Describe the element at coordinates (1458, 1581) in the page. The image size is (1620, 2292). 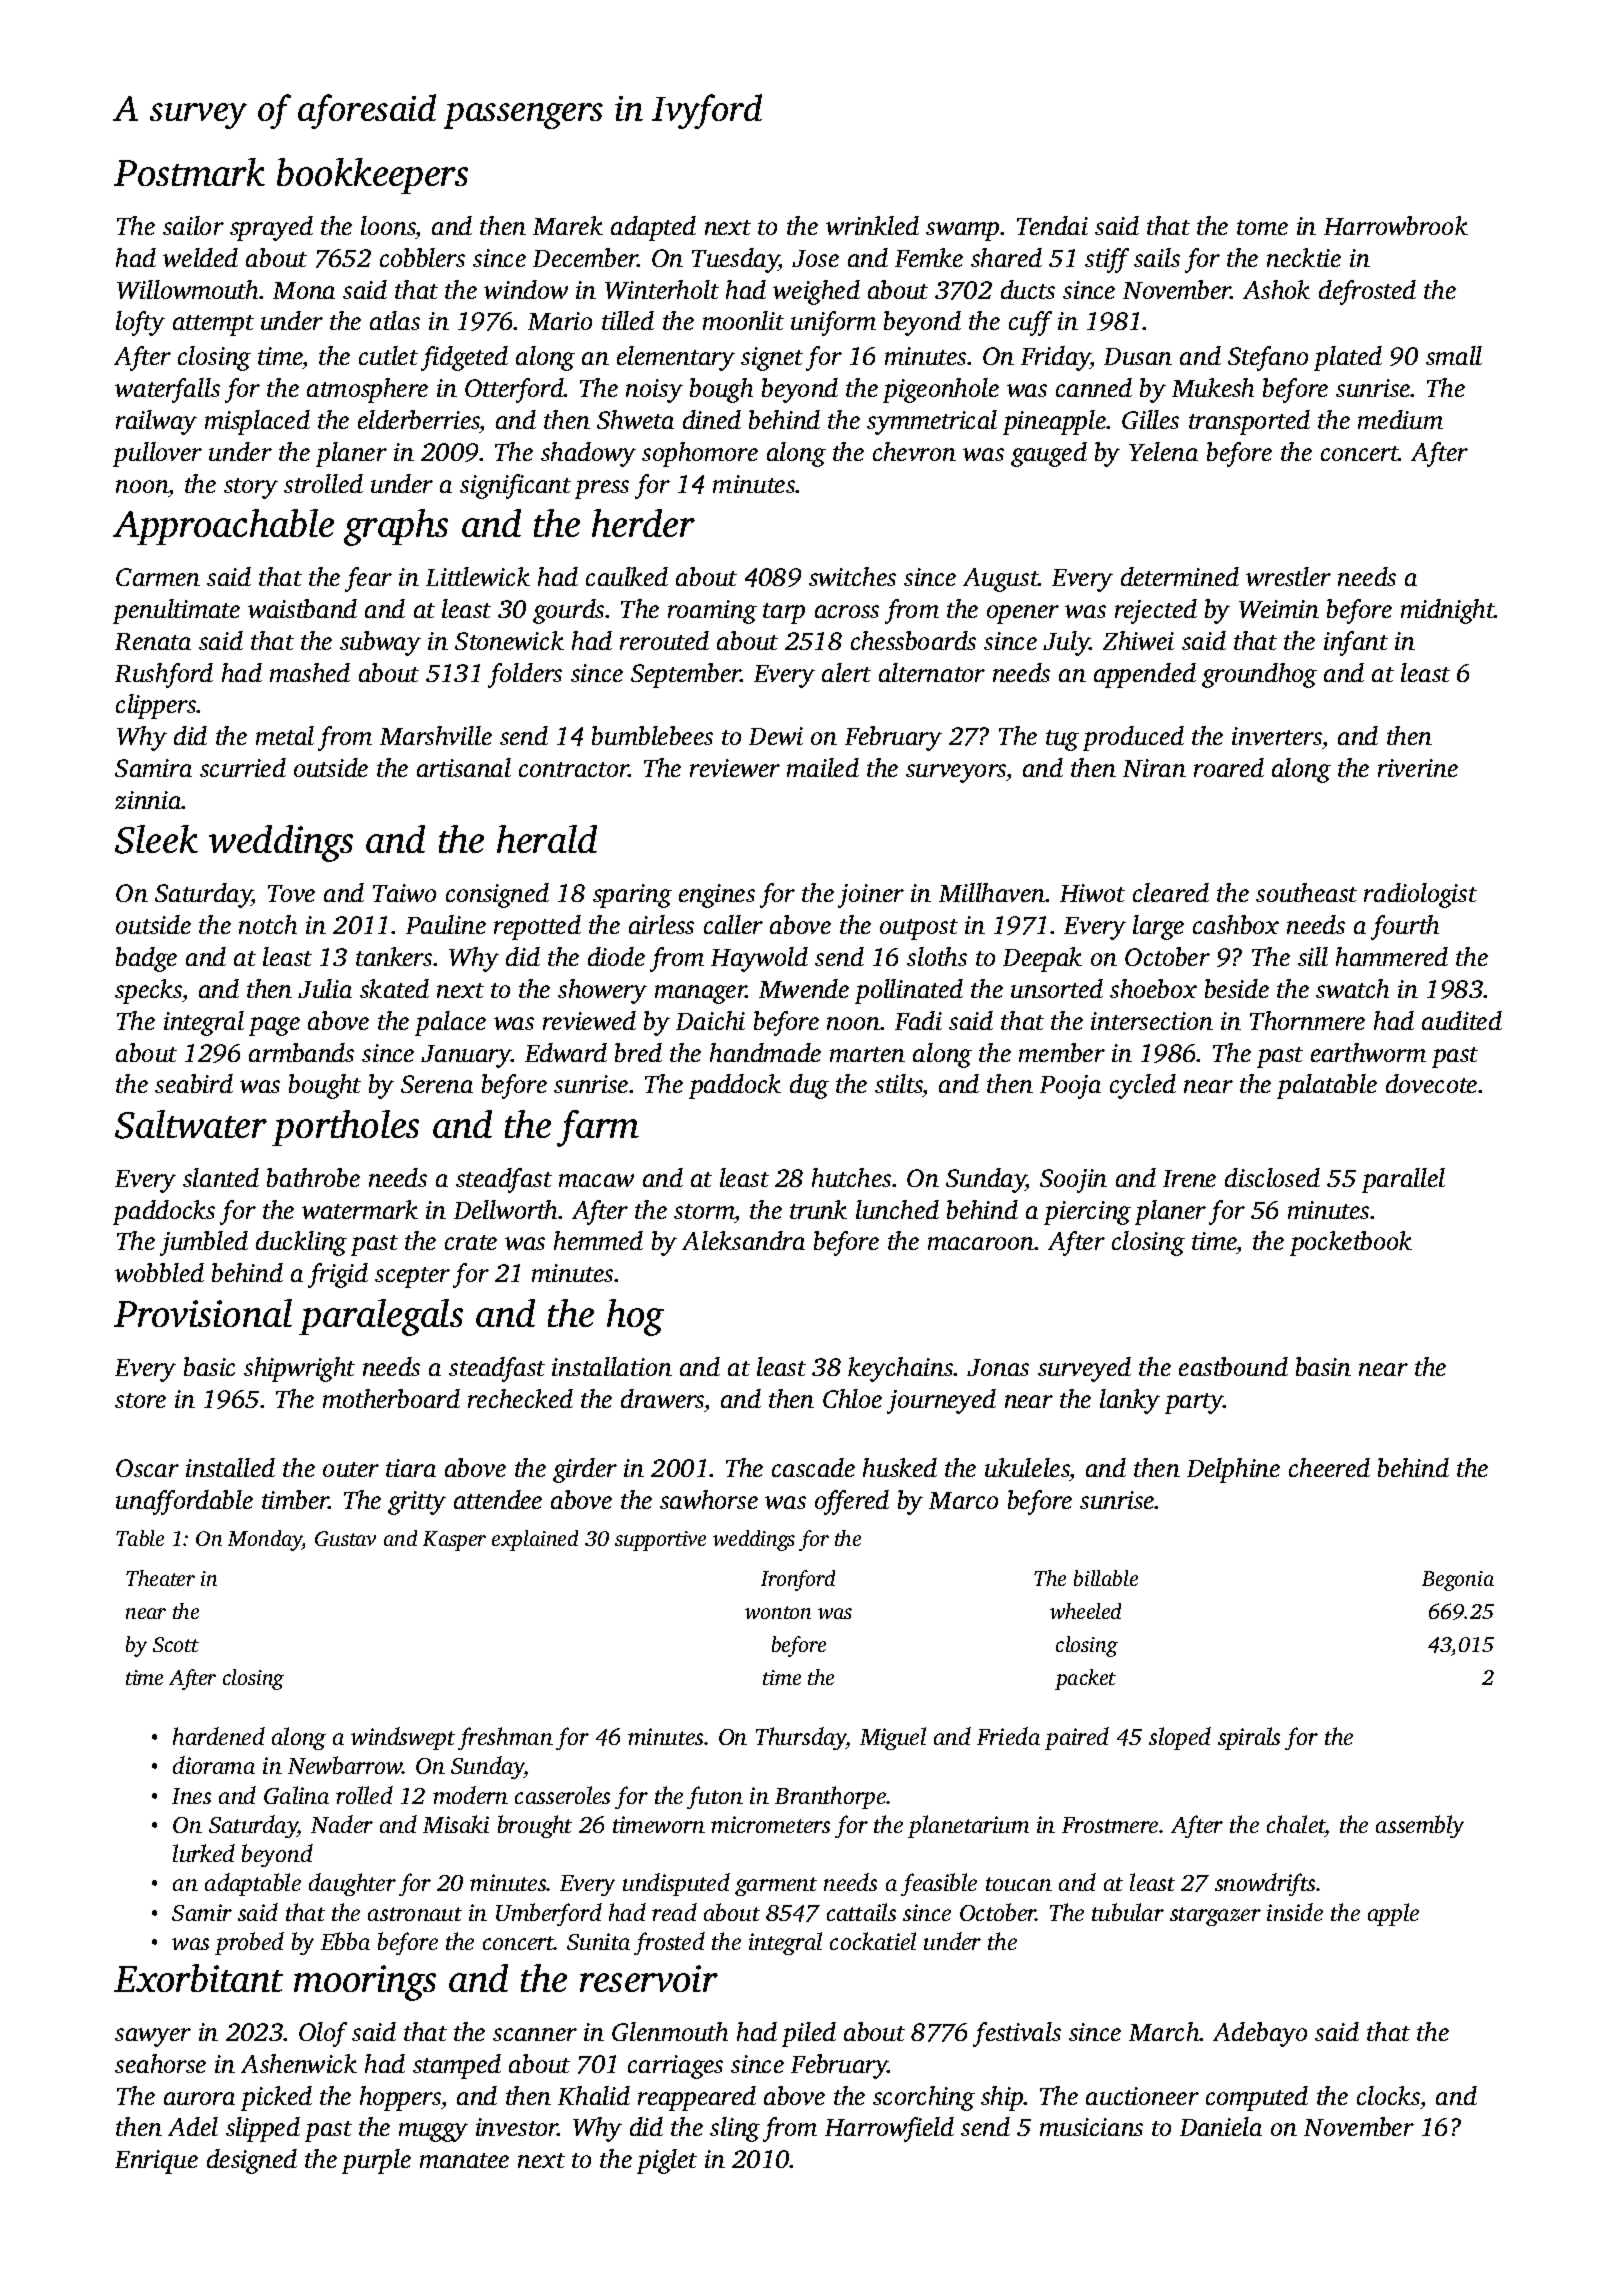
I see `Begonia` at that location.
